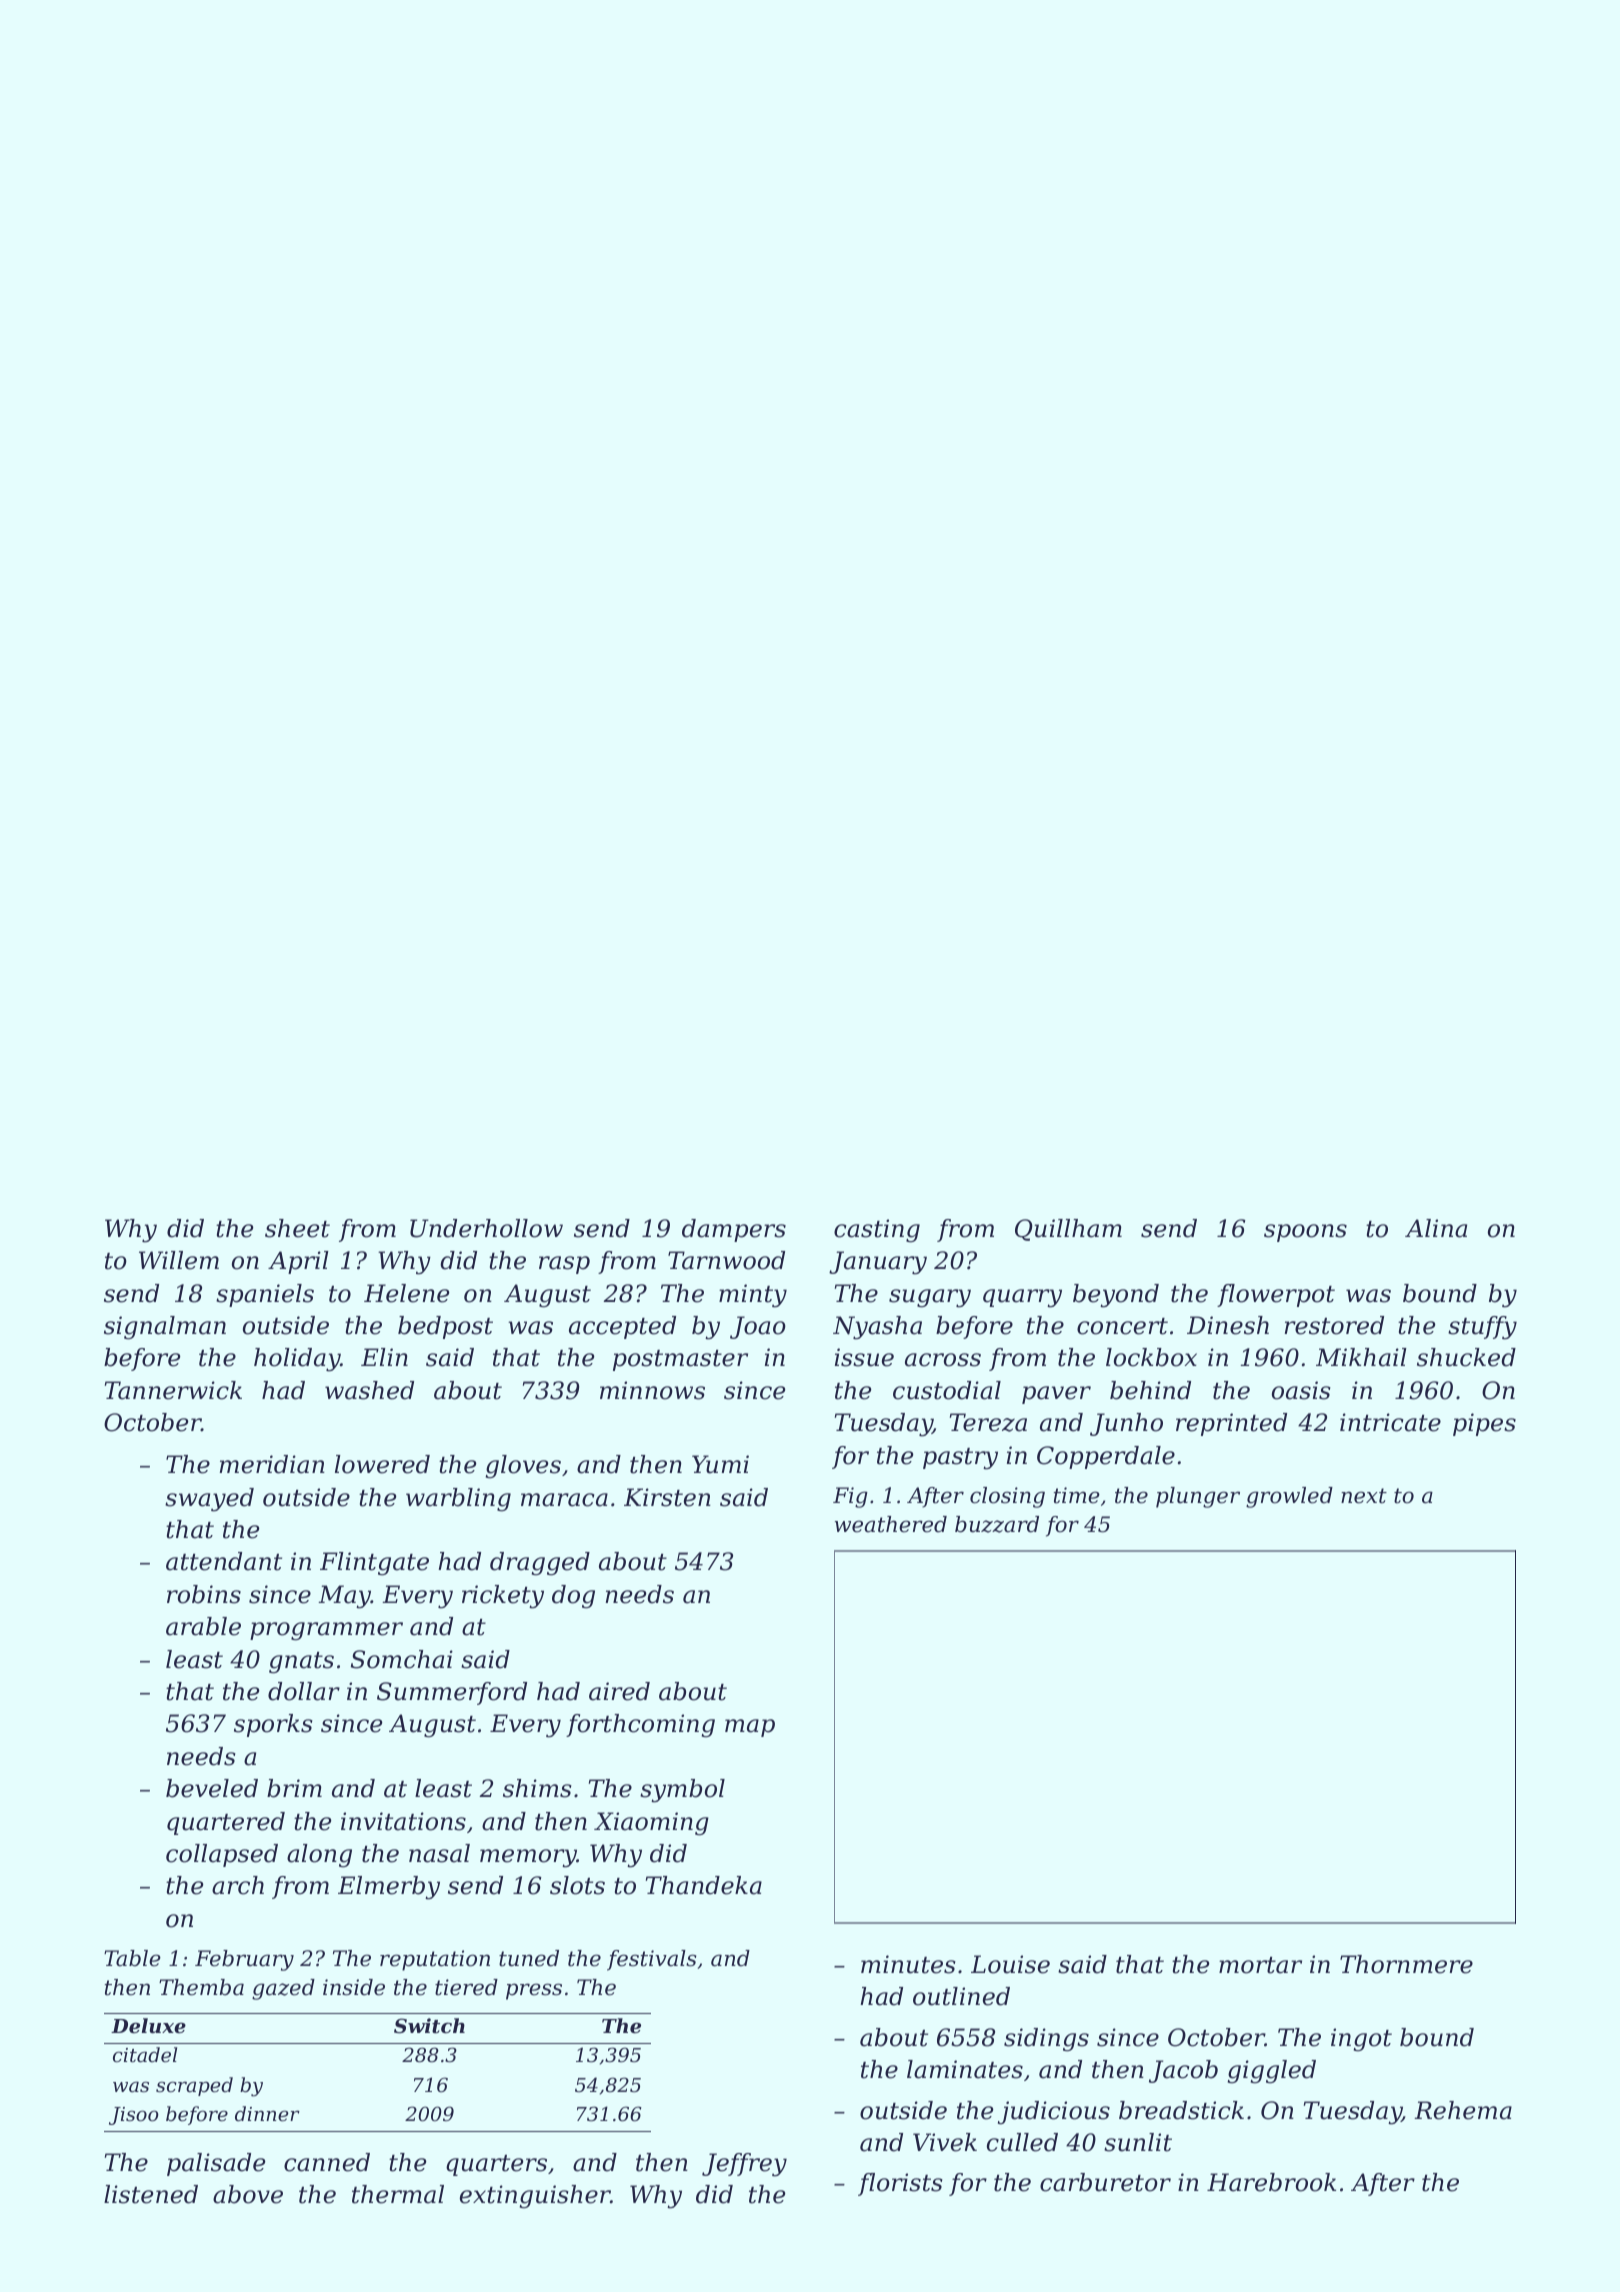  Describe the element at coordinates (750, 1728) in the screenshot. I see `map` at that location.
